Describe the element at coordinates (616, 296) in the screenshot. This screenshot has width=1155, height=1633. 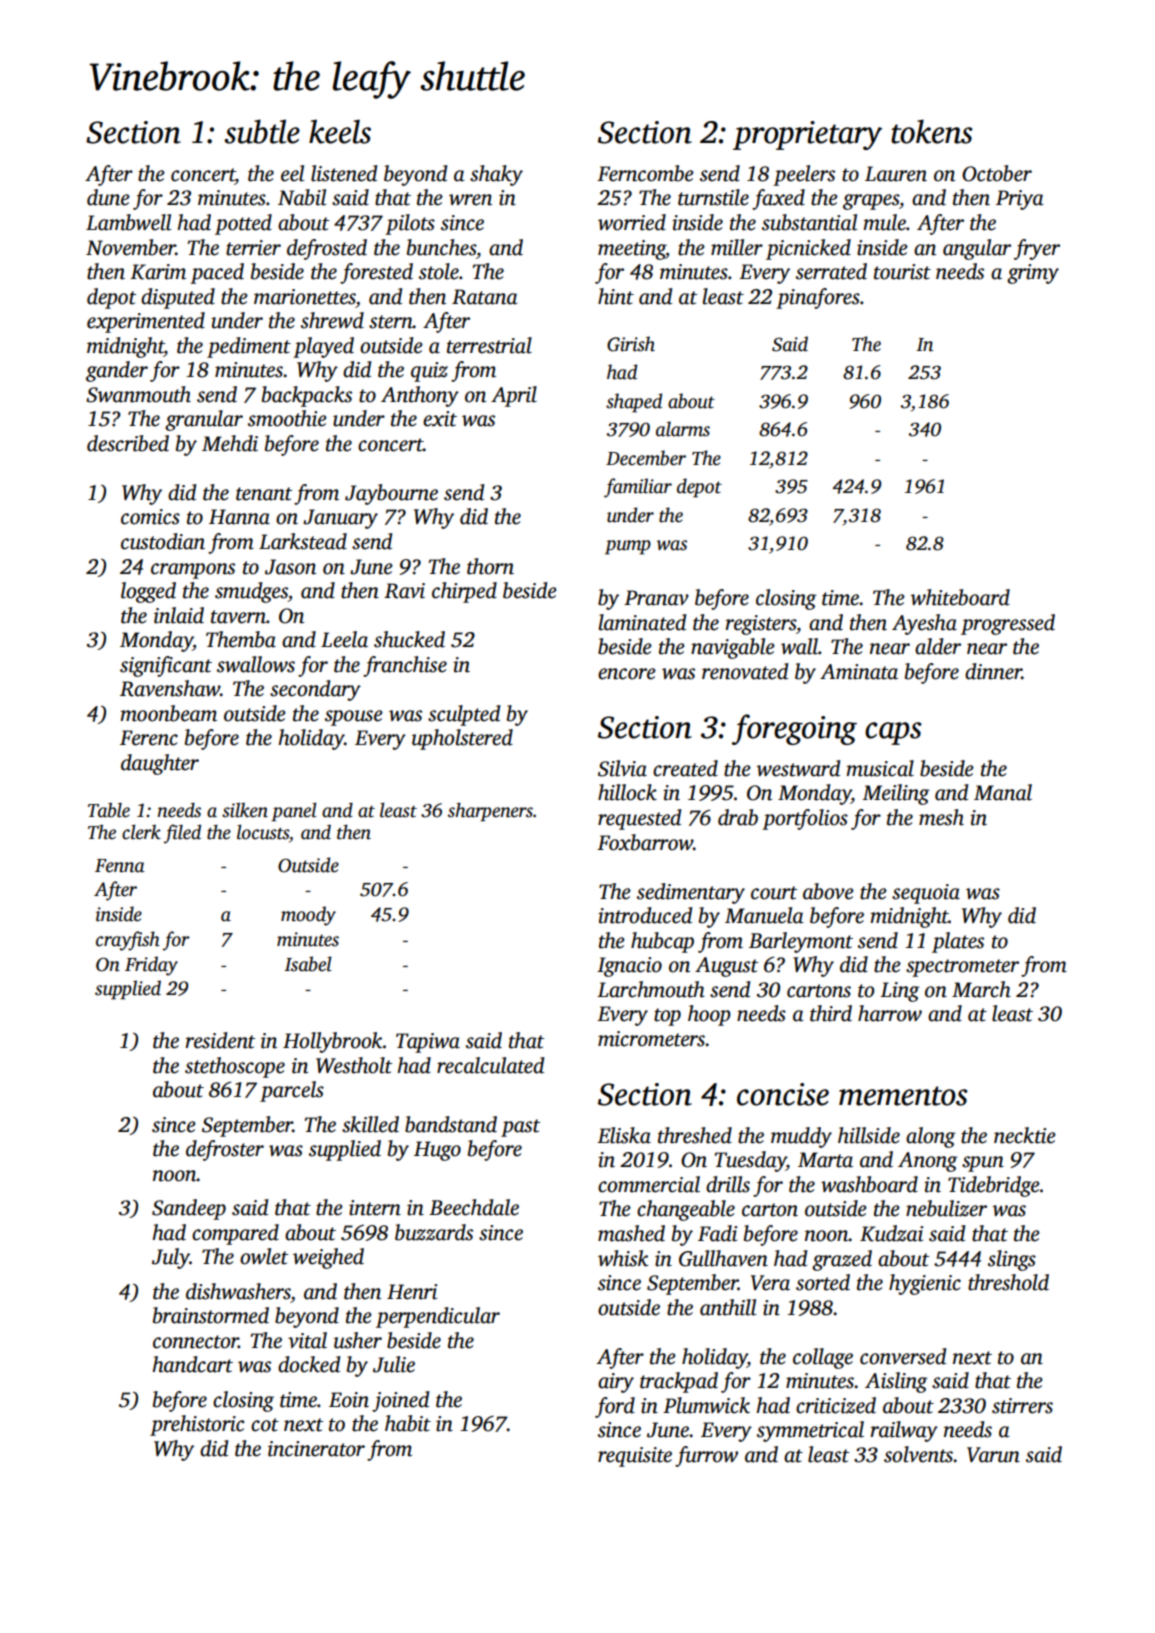
I see `hint` at that location.
